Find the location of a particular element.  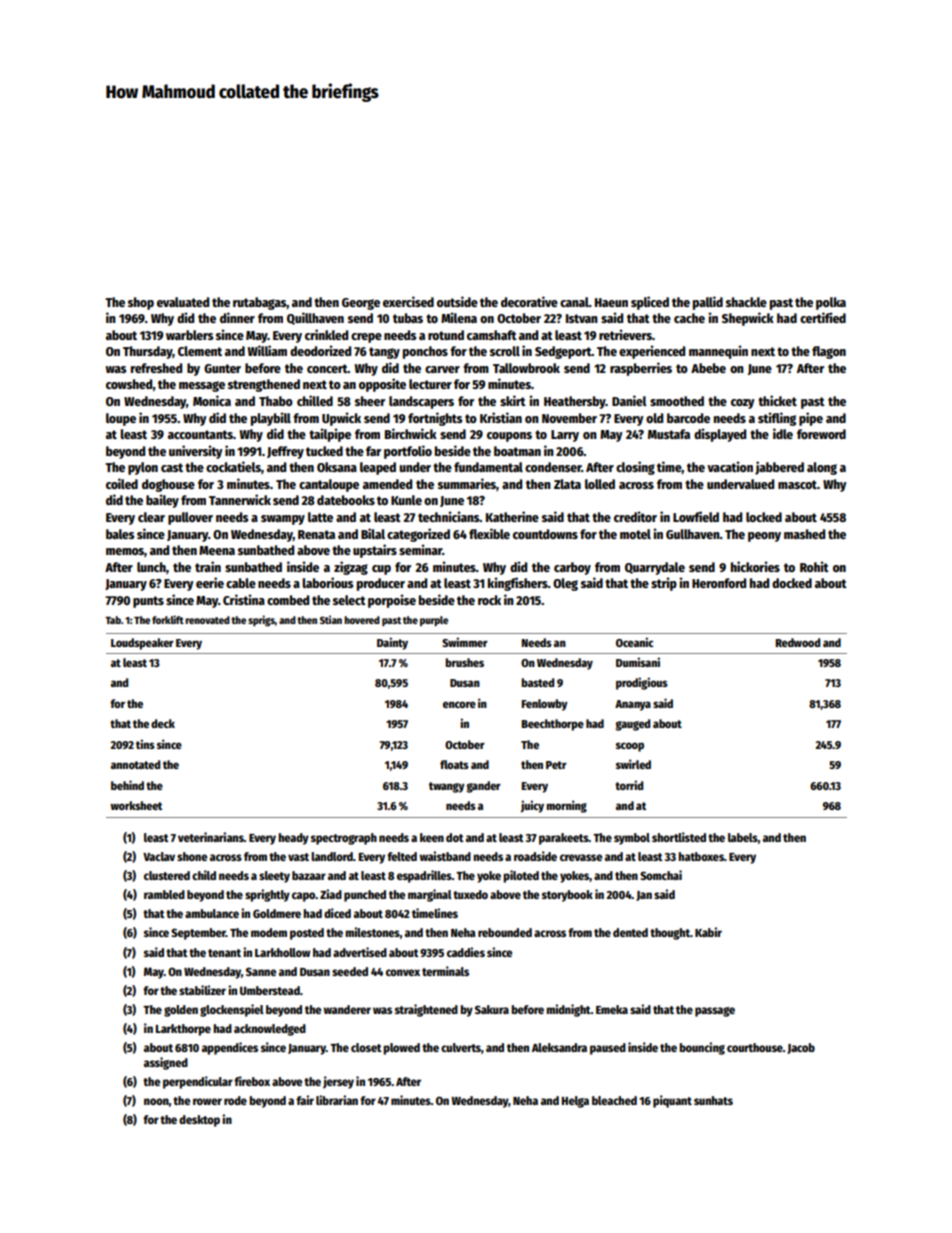

prodigious is located at coordinates (642, 683).
